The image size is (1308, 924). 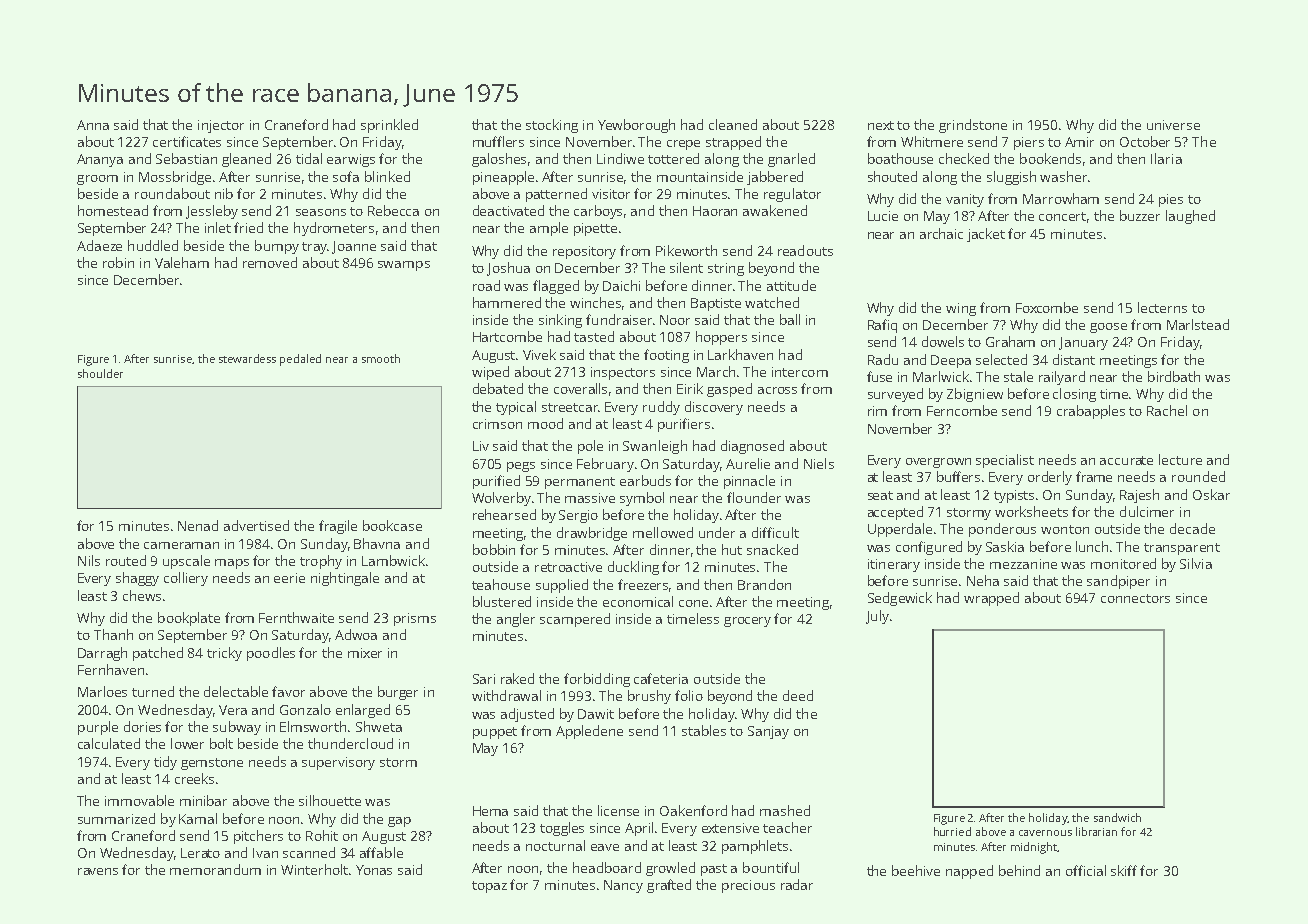 What do you see at coordinates (247, 358) in the page?
I see `stewardess` at bounding box center [247, 358].
